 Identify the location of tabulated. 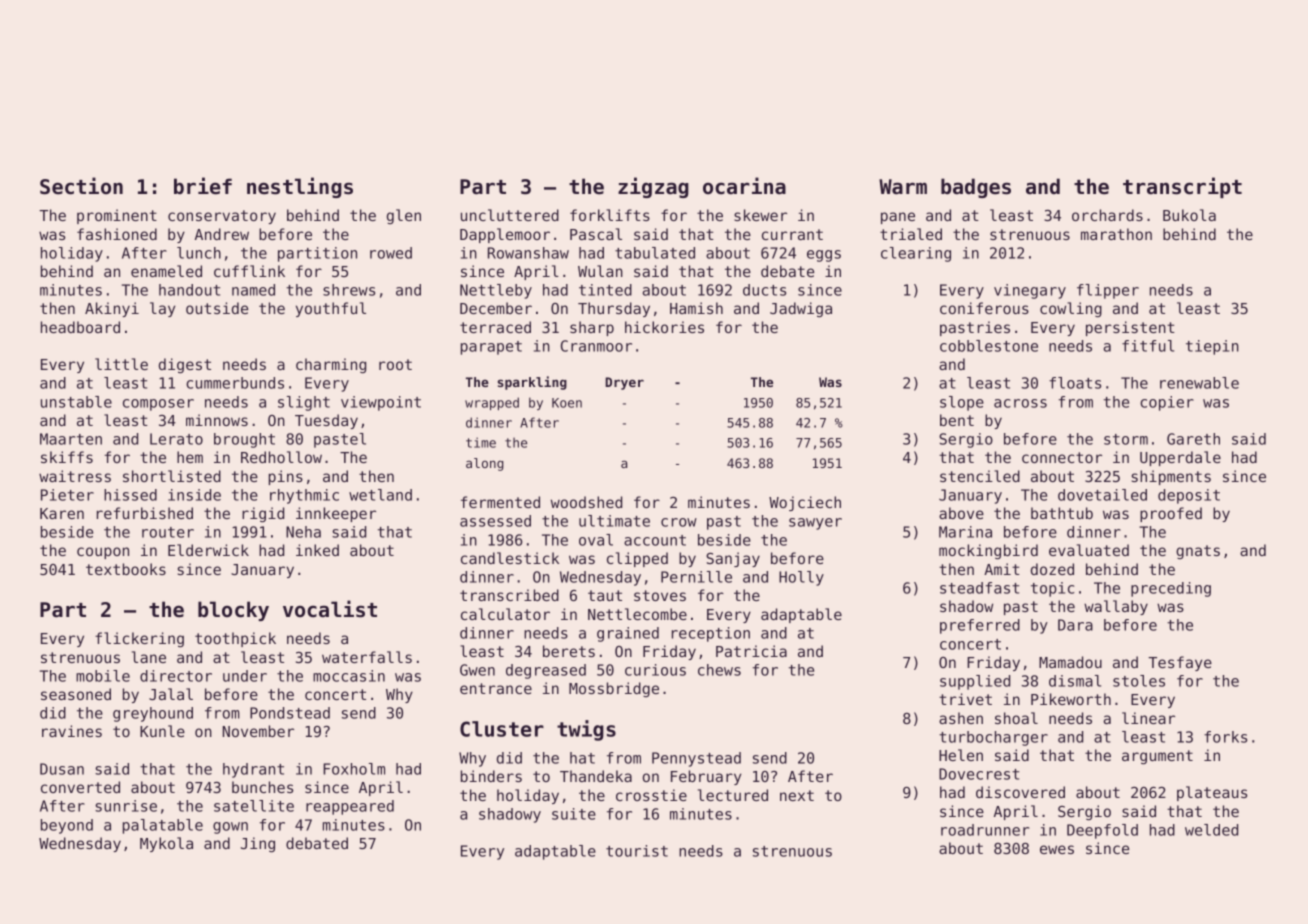
(655, 253).
